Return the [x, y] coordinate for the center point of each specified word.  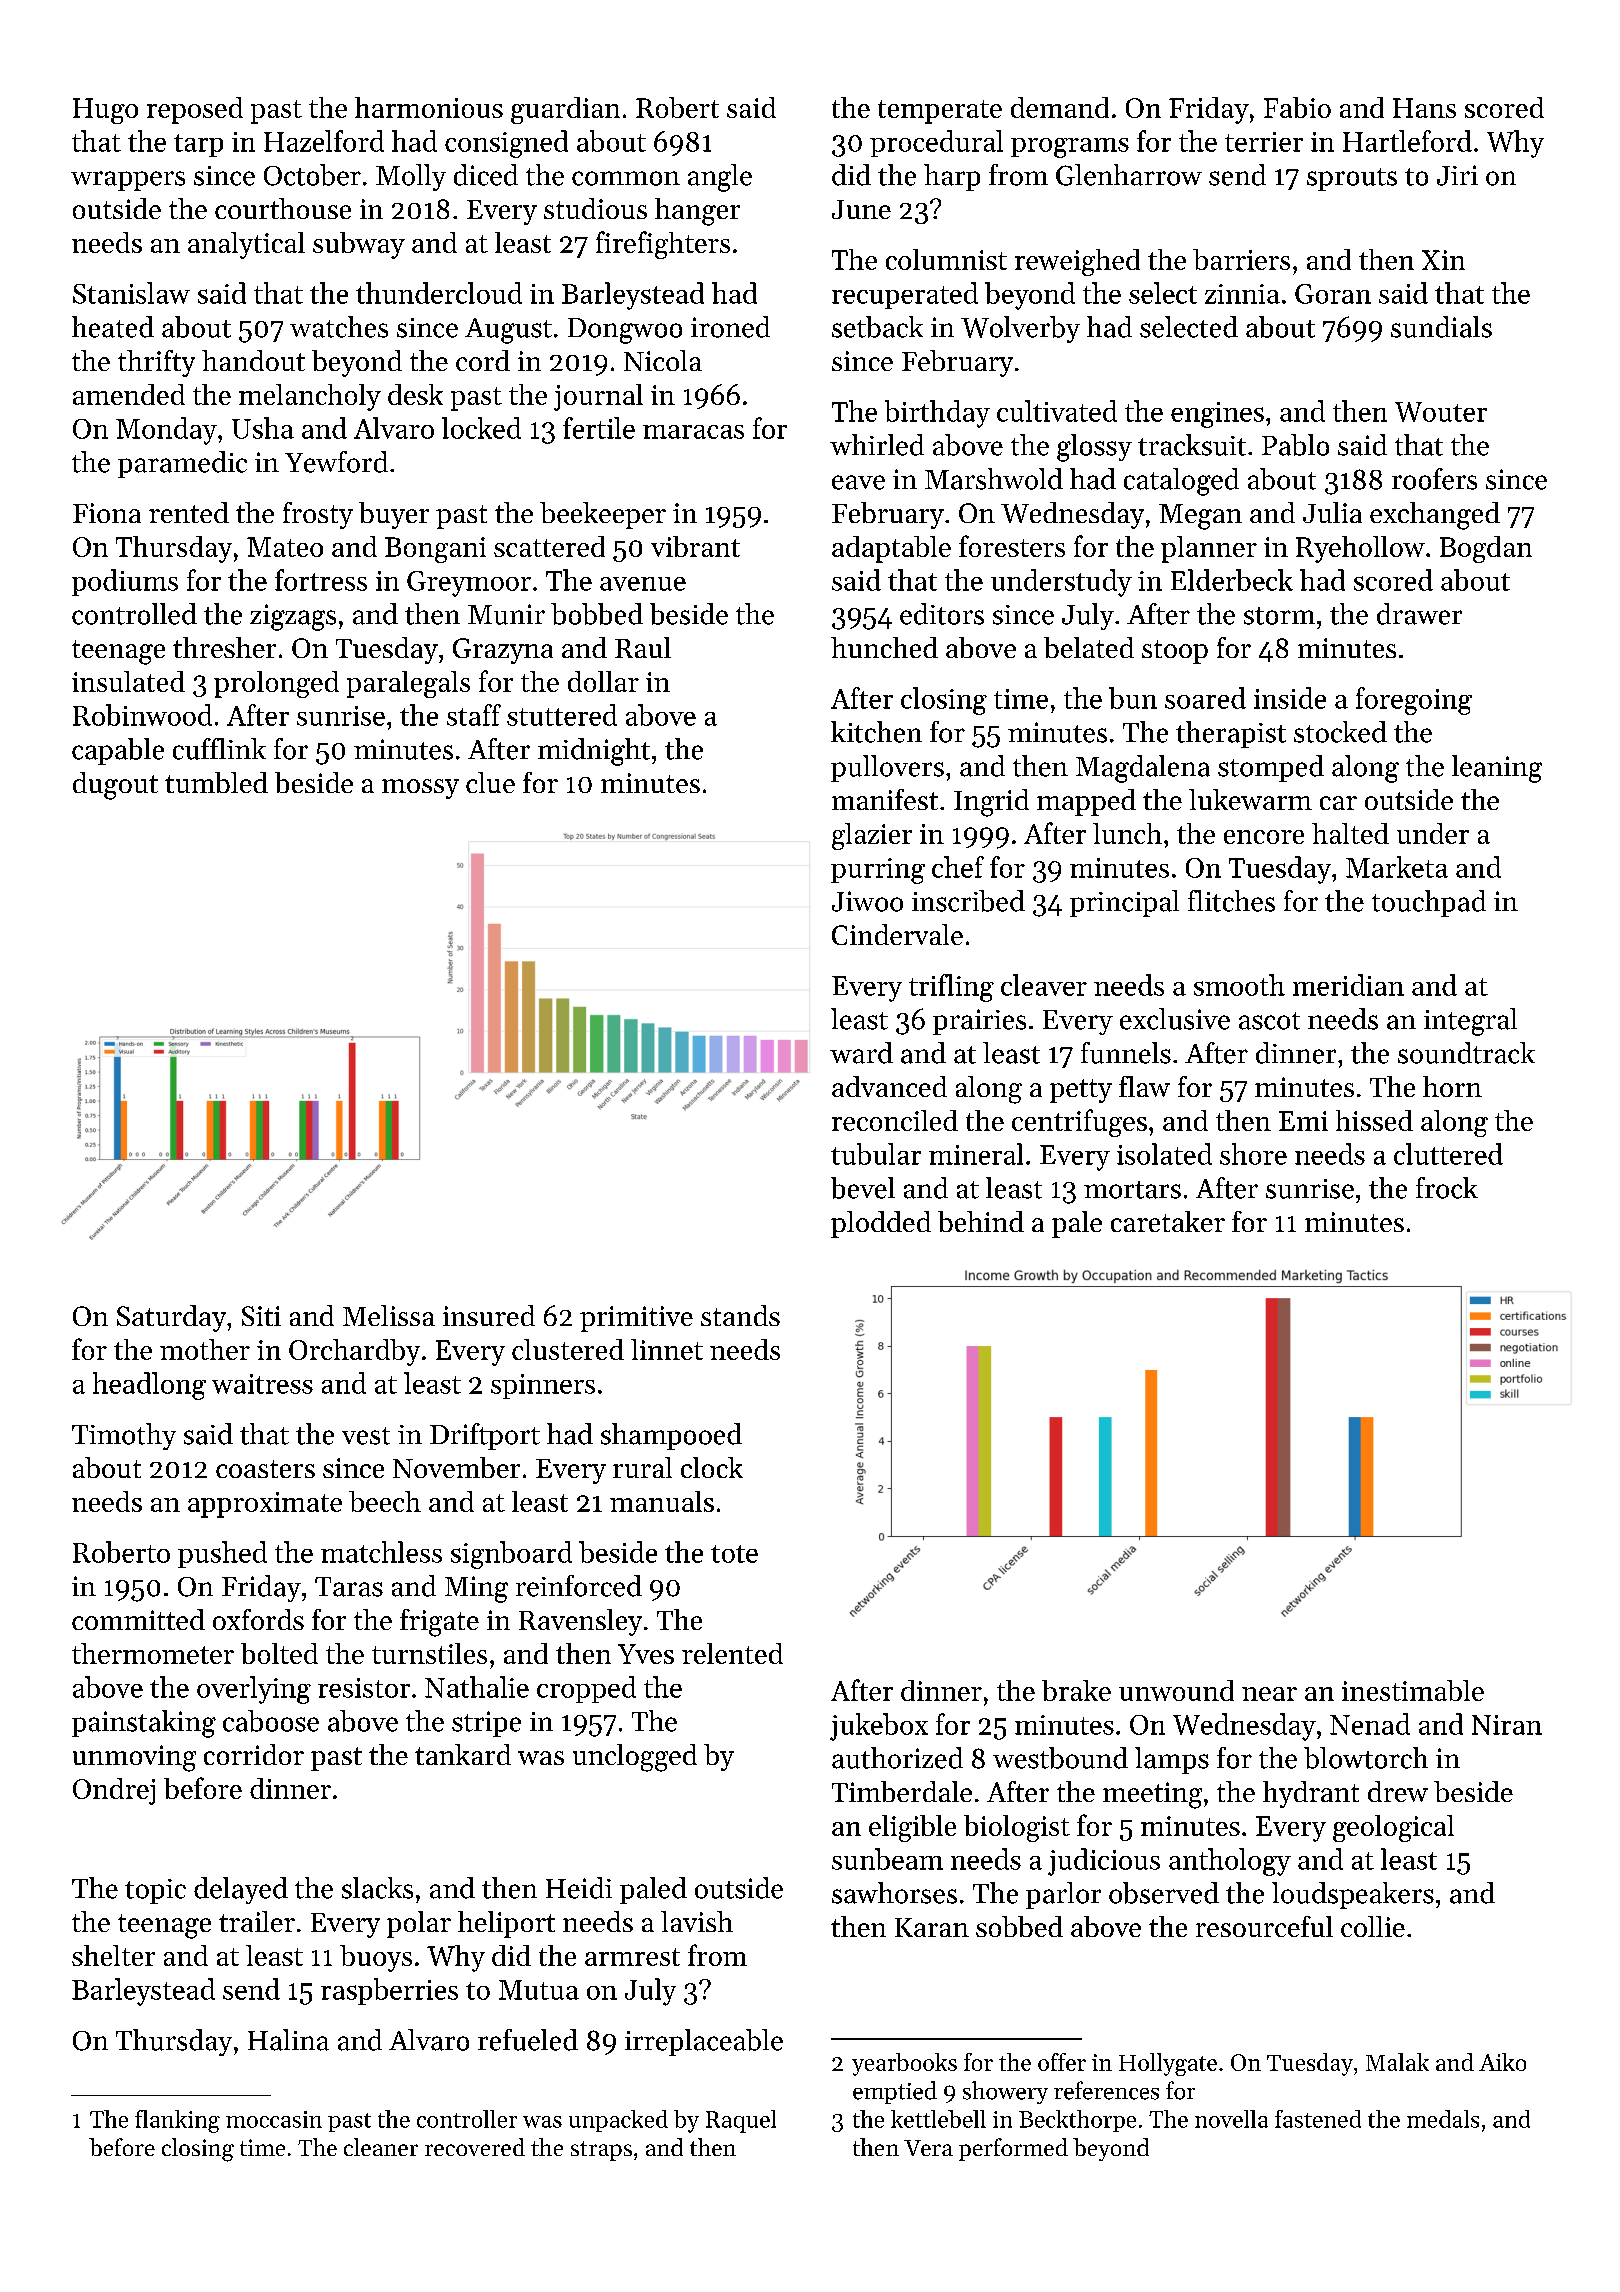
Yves [646, 1654]
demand [1060, 107]
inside [1290, 698]
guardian [565, 110]
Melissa [389, 1315]
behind [981, 1221]
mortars [1132, 1190]
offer [1062, 2062]
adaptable [891, 549]
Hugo [105, 111]
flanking [177, 2121]
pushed [222, 1554]
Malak [1397, 2062]
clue [490, 782]
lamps [1172, 1760]
